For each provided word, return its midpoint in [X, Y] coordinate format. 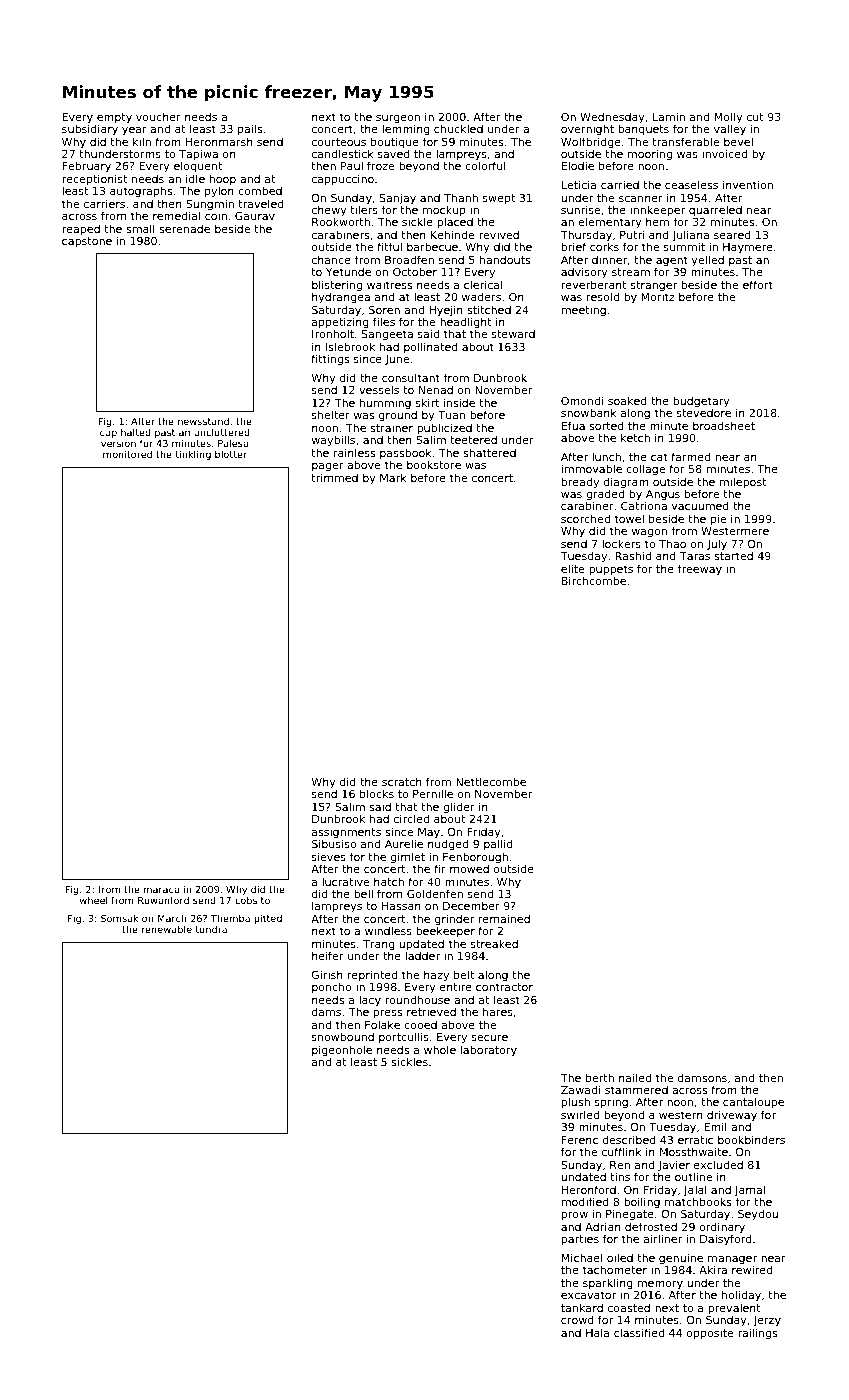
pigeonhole [342, 1051]
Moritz [658, 297]
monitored [127, 454]
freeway [700, 569]
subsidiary [90, 130]
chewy [329, 211]
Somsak [119, 918]
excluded [718, 1164]
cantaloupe [753, 1102]
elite [572, 568]
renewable [167, 929]
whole [440, 1049]
